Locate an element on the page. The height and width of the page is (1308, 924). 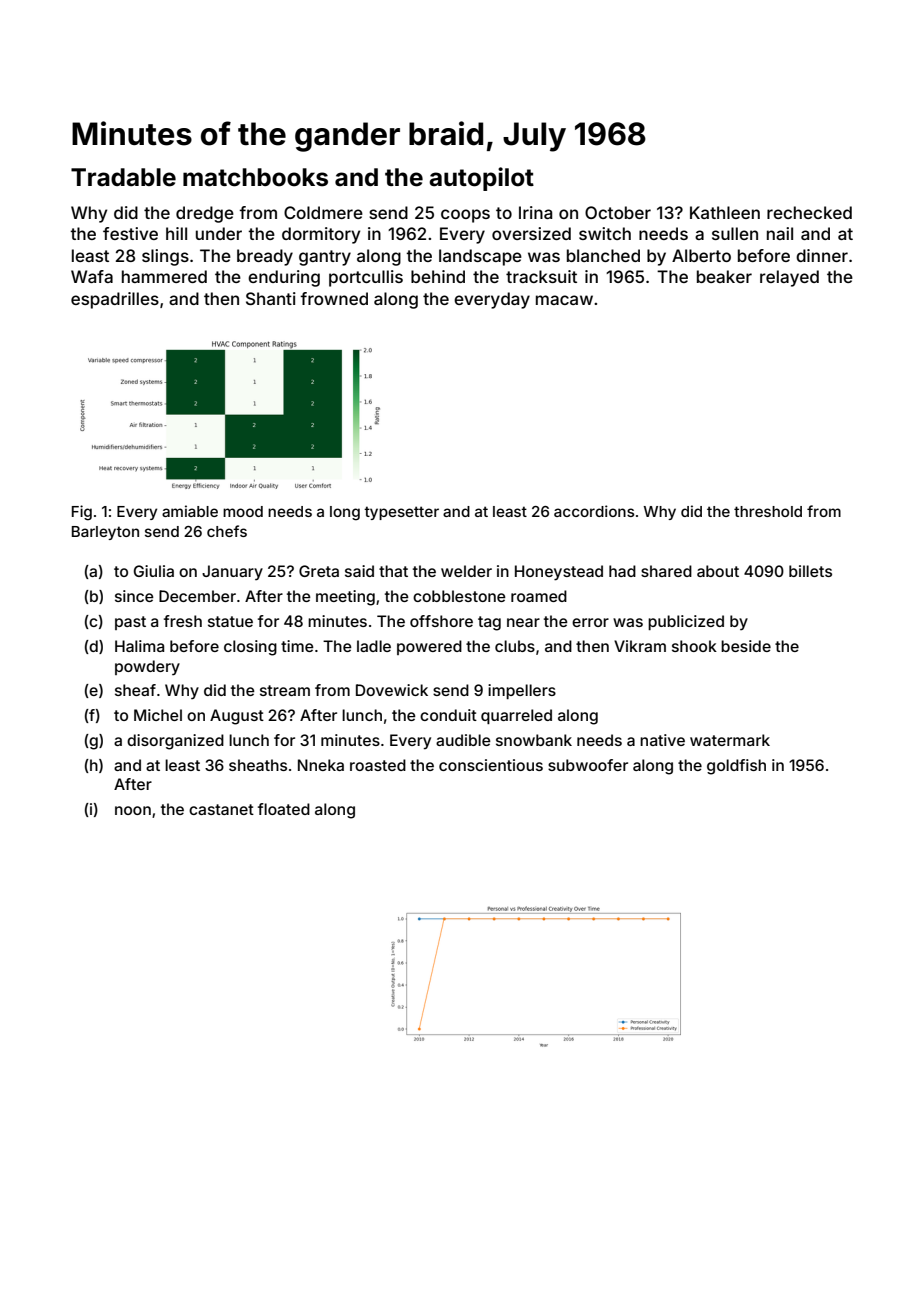
chefs is located at coordinates (227, 531).
